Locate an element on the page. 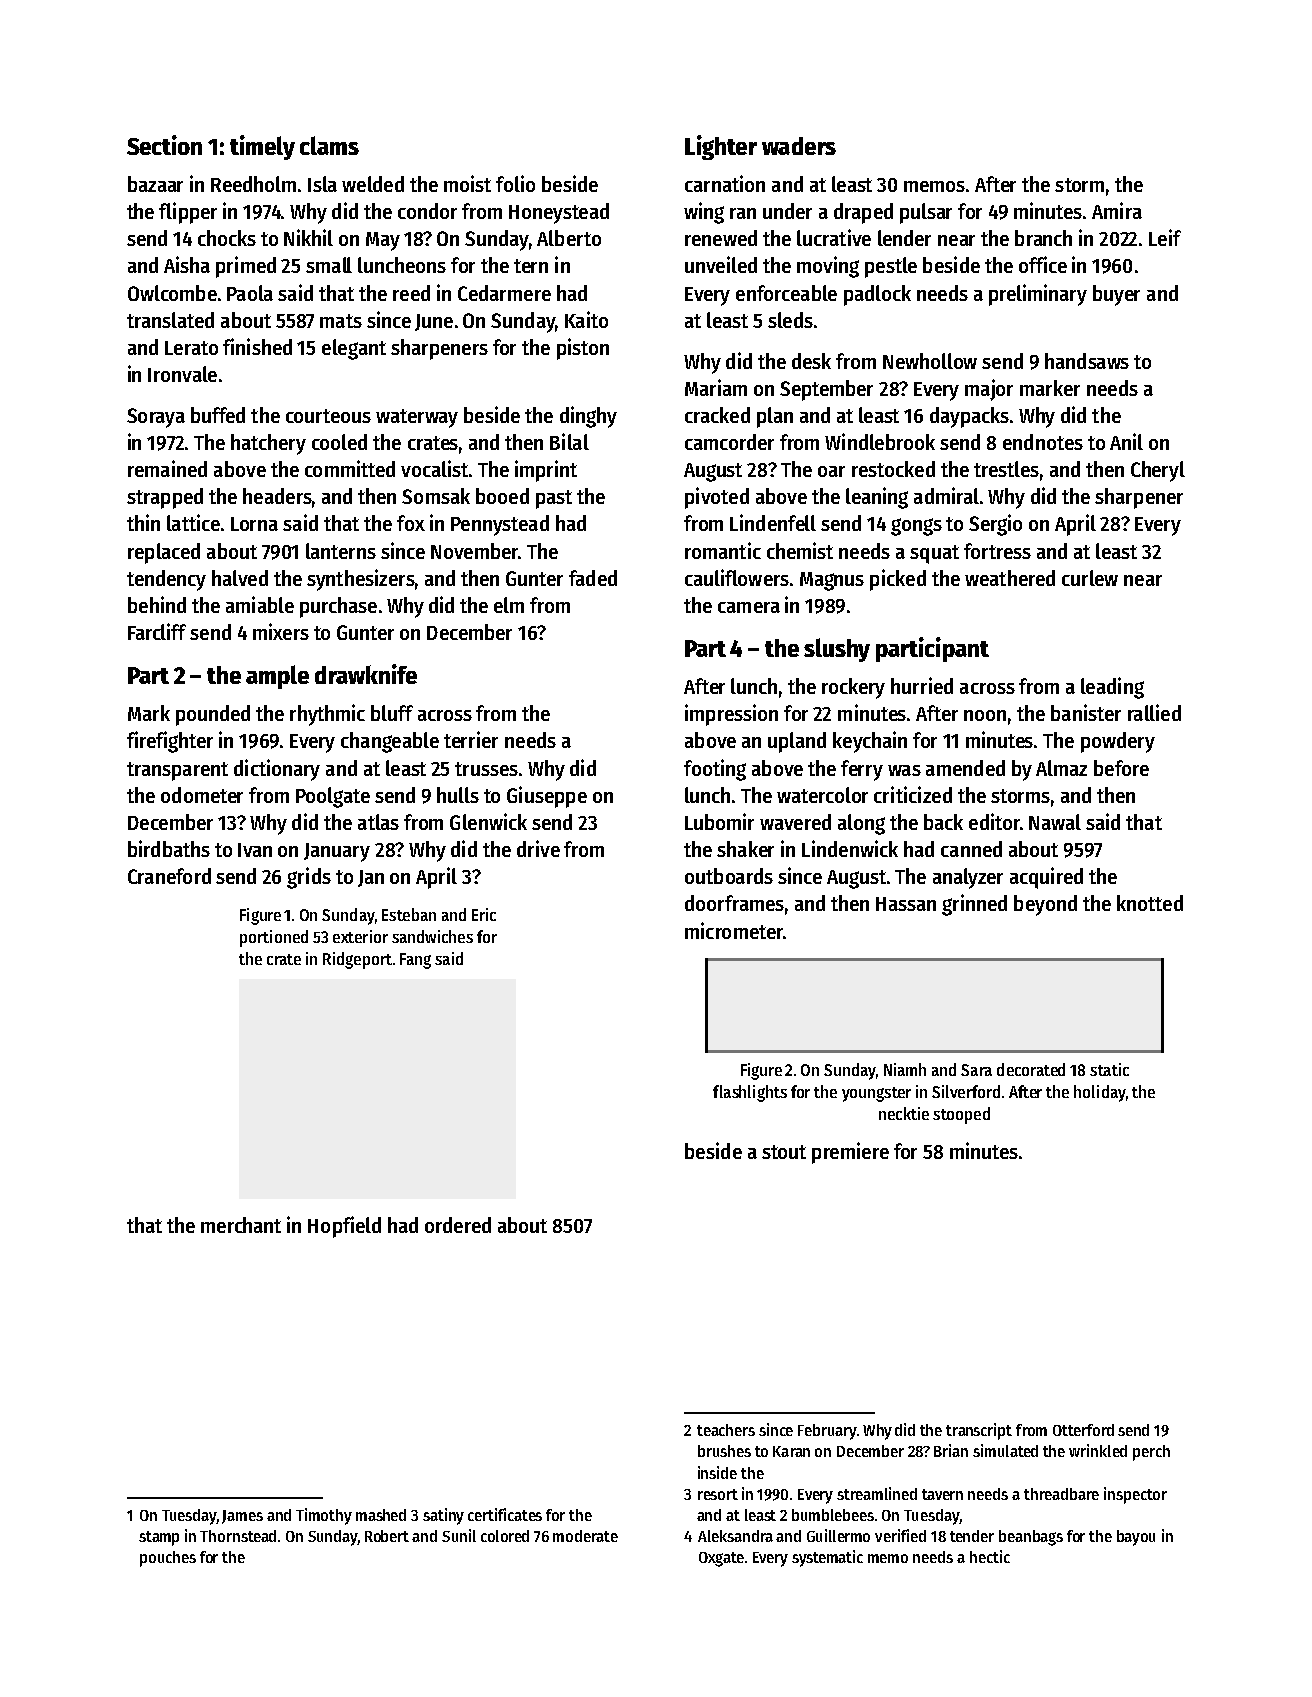 The width and height of the document is (1312, 1697). Hassan is located at coordinates (906, 904).
